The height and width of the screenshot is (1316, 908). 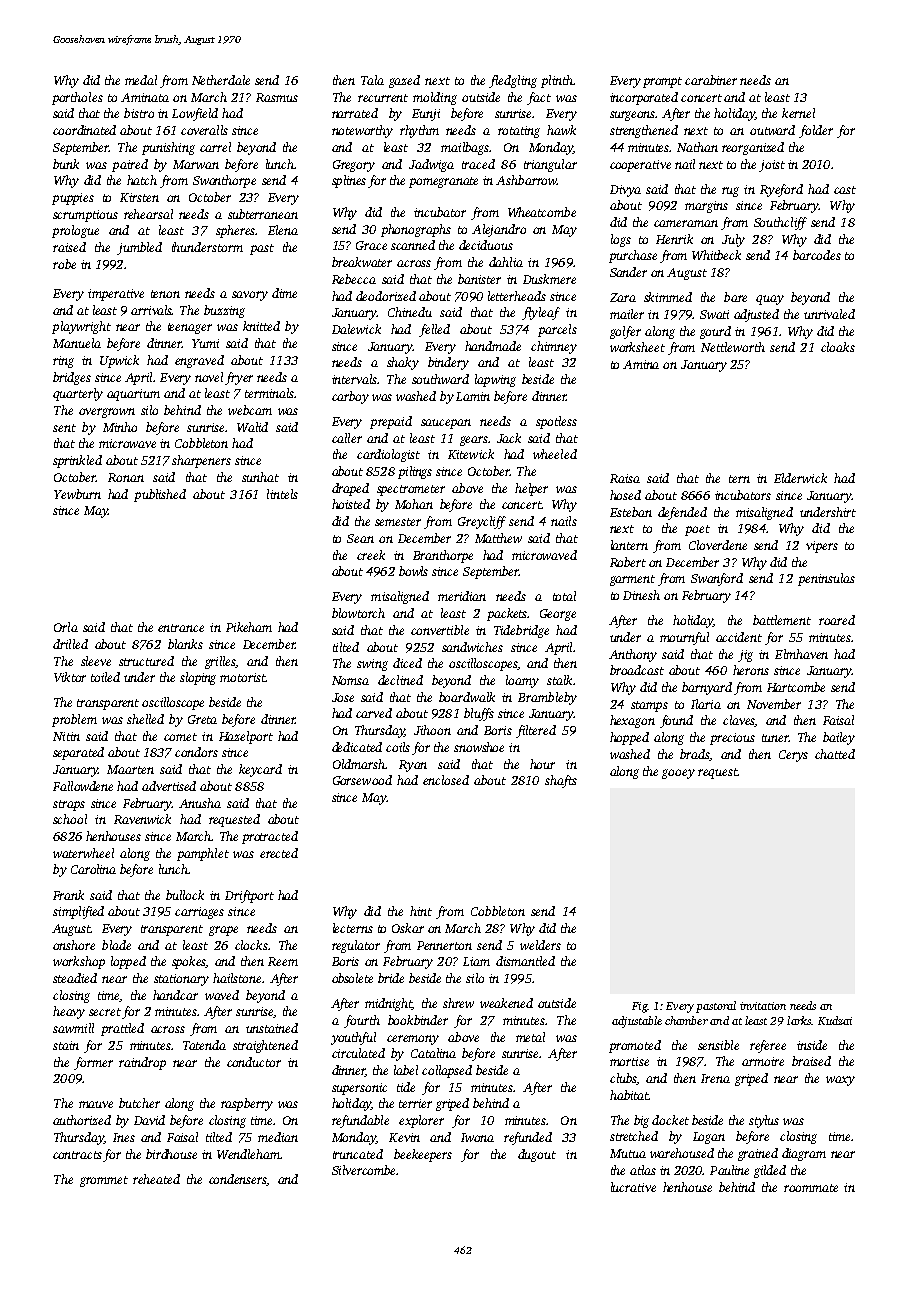 I want to click on packets, so click(x=507, y=614).
